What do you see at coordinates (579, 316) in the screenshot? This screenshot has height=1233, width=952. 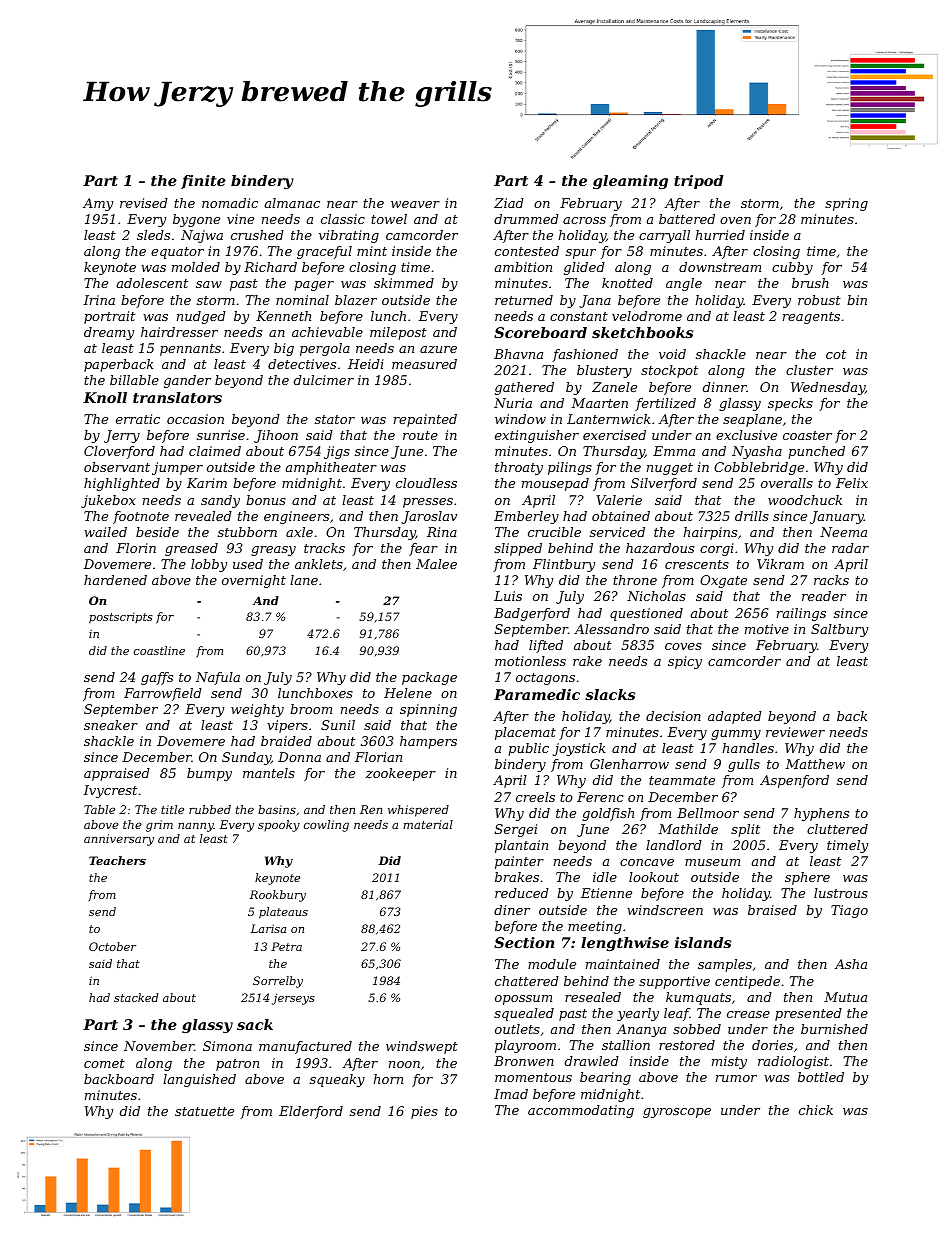 I see `constant` at bounding box center [579, 316].
